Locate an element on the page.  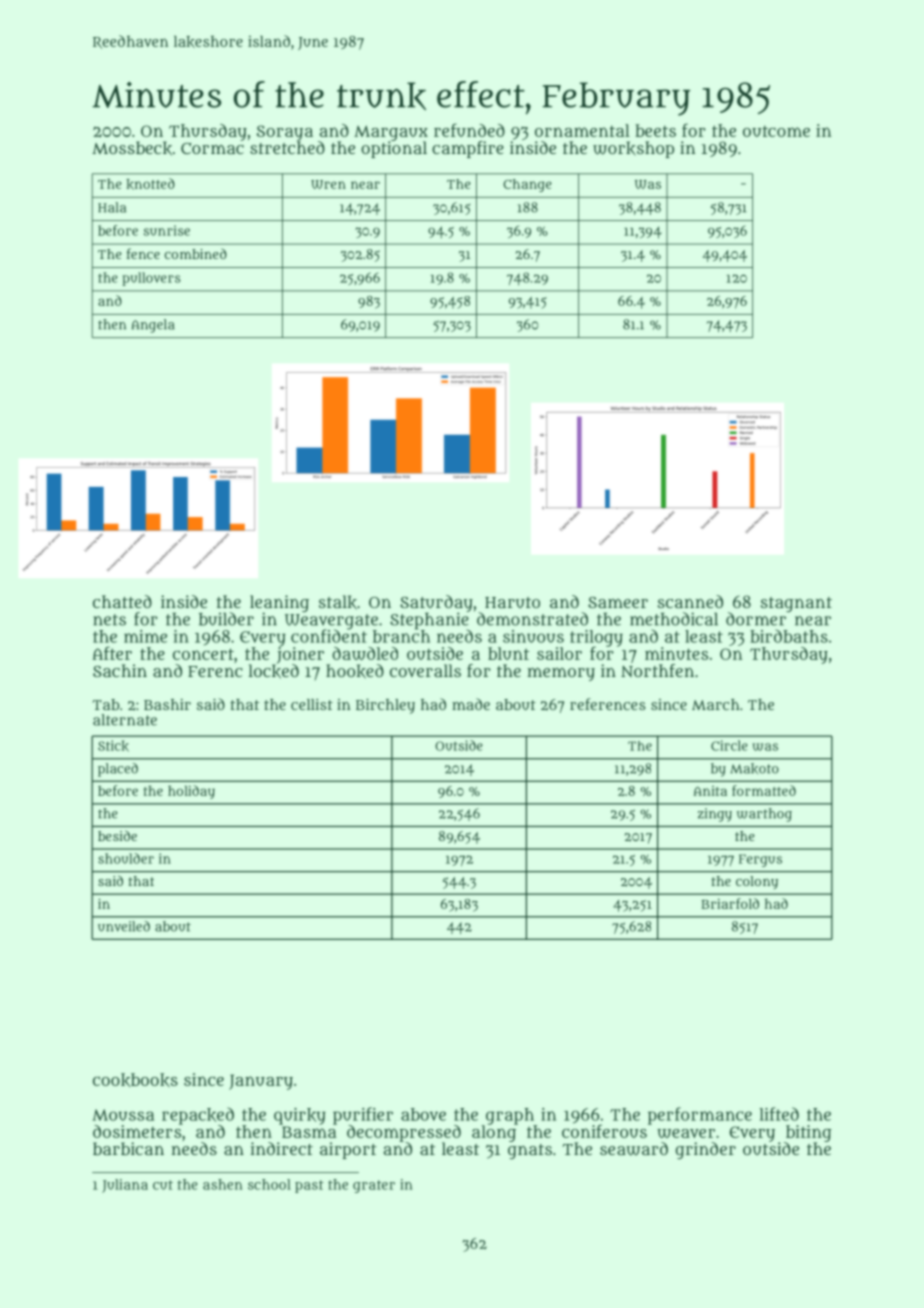
purifier is located at coordinates (363, 1116).
